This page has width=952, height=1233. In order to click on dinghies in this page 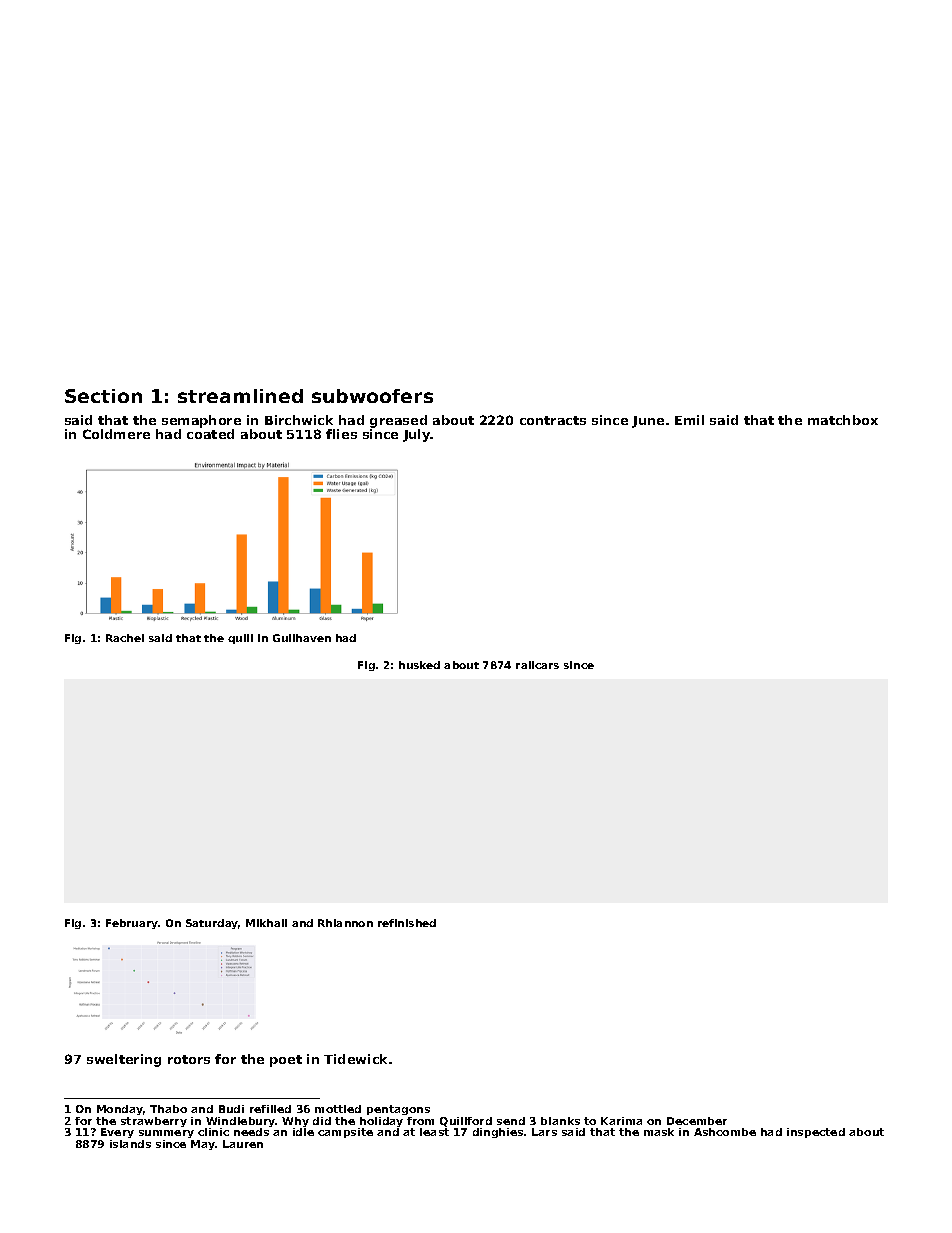, I will do `click(498, 1133)`.
